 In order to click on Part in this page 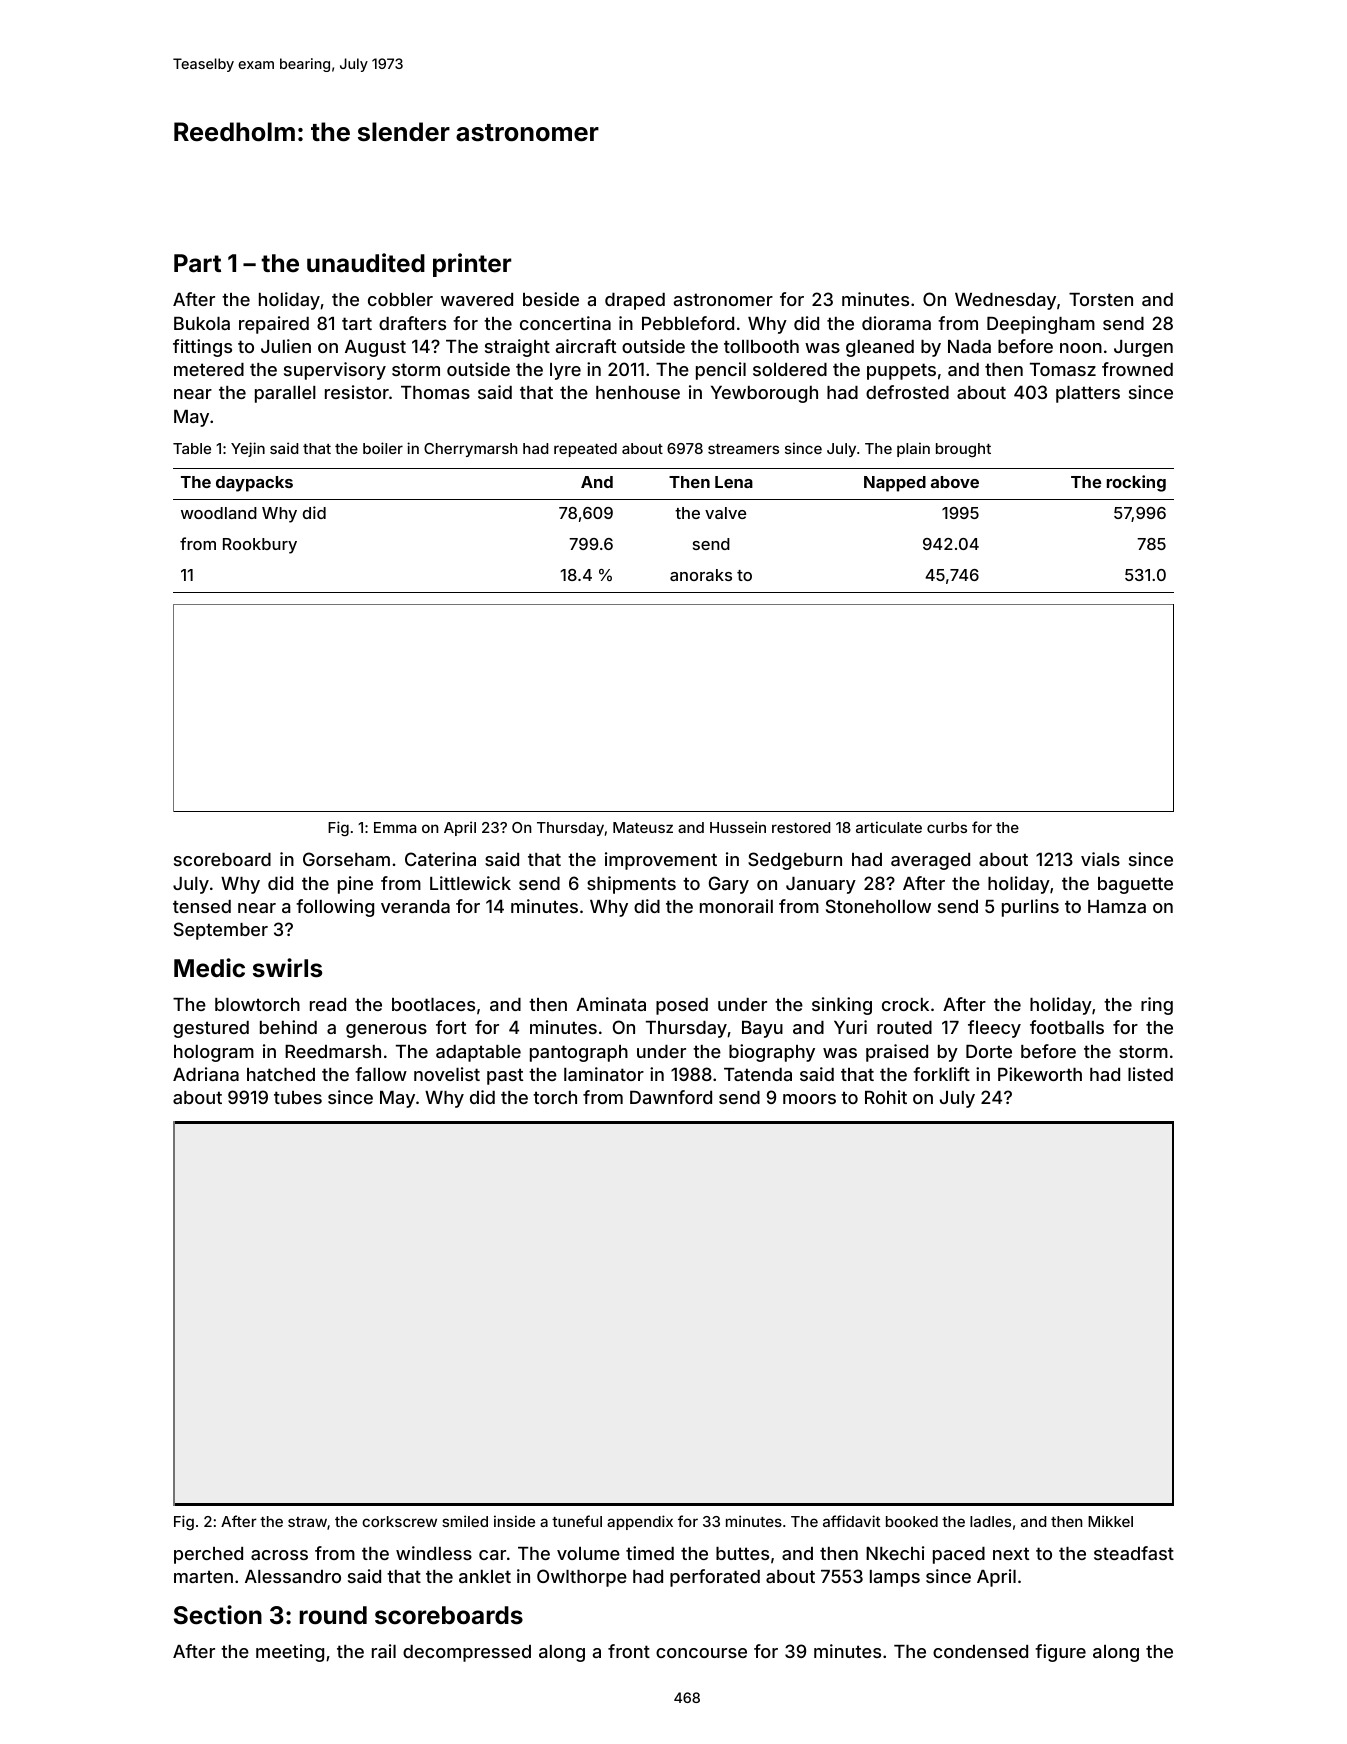, I will do `click(197, 263)`.
